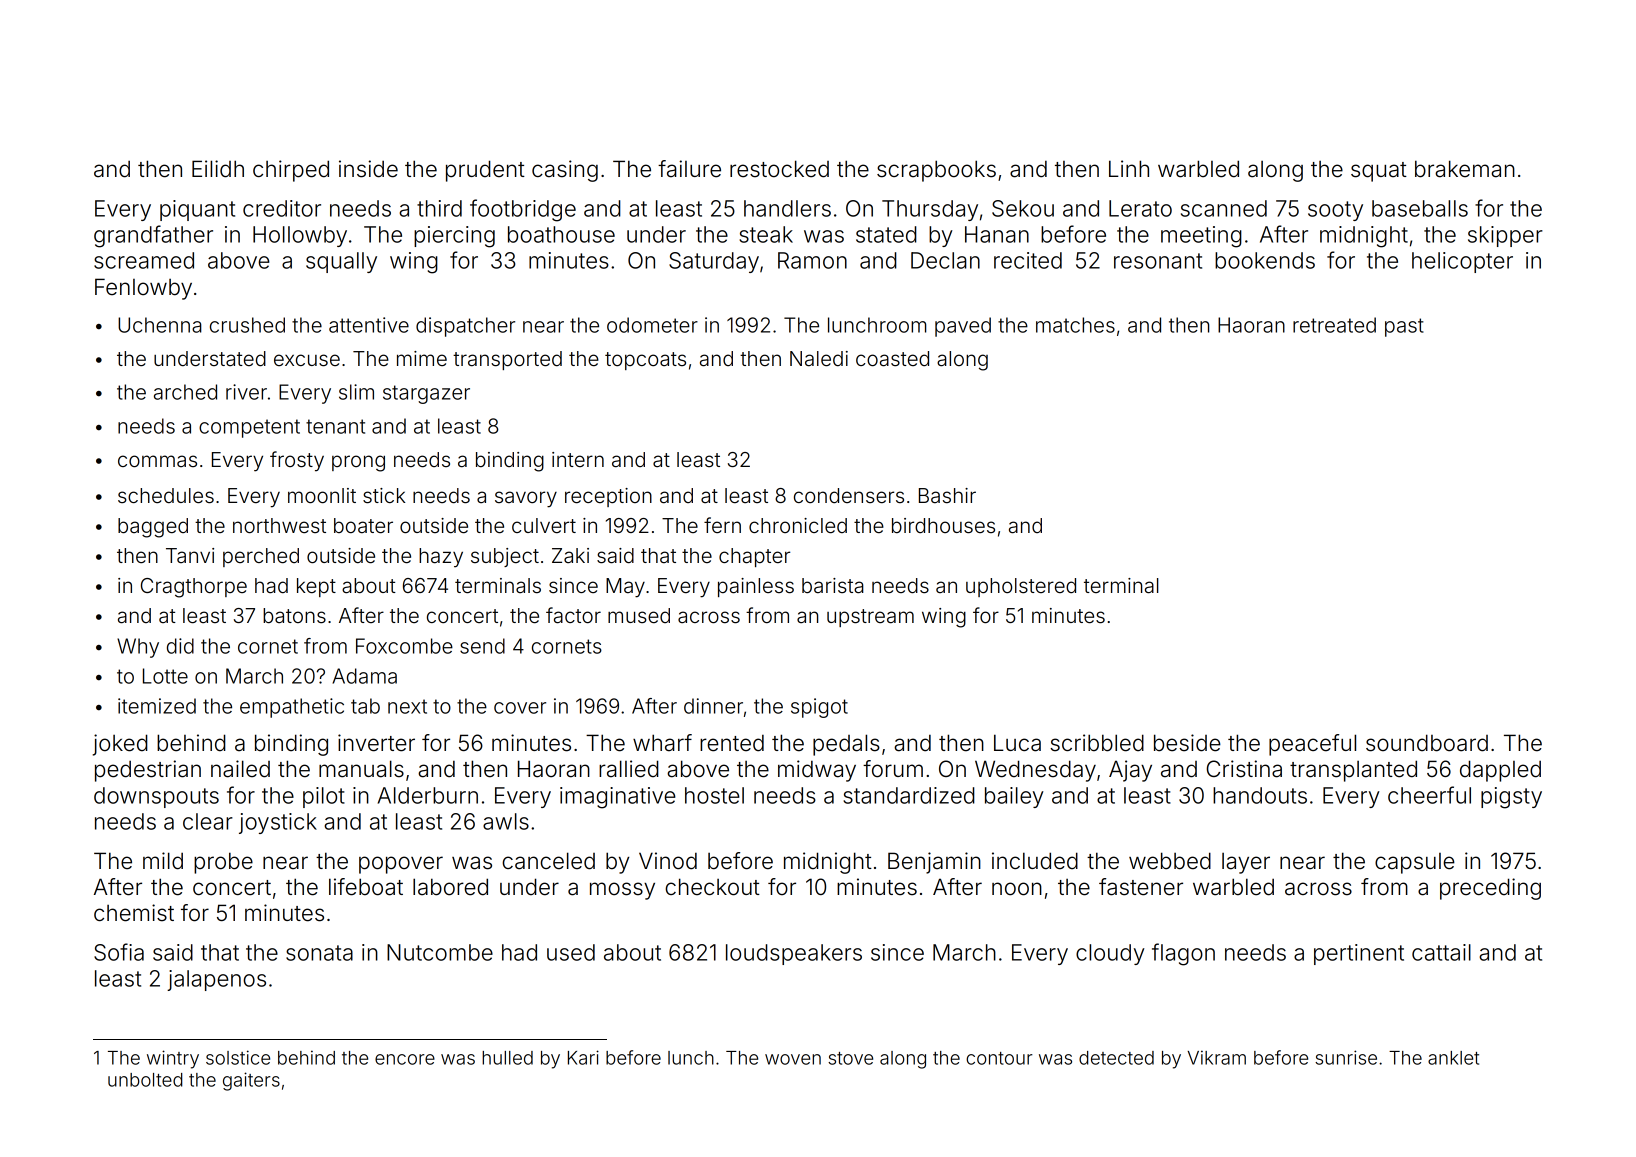 The image size is (1636, 1157). Describe the element at coordinates (578, 459) in the screenshot. I see `intern` at that location.
